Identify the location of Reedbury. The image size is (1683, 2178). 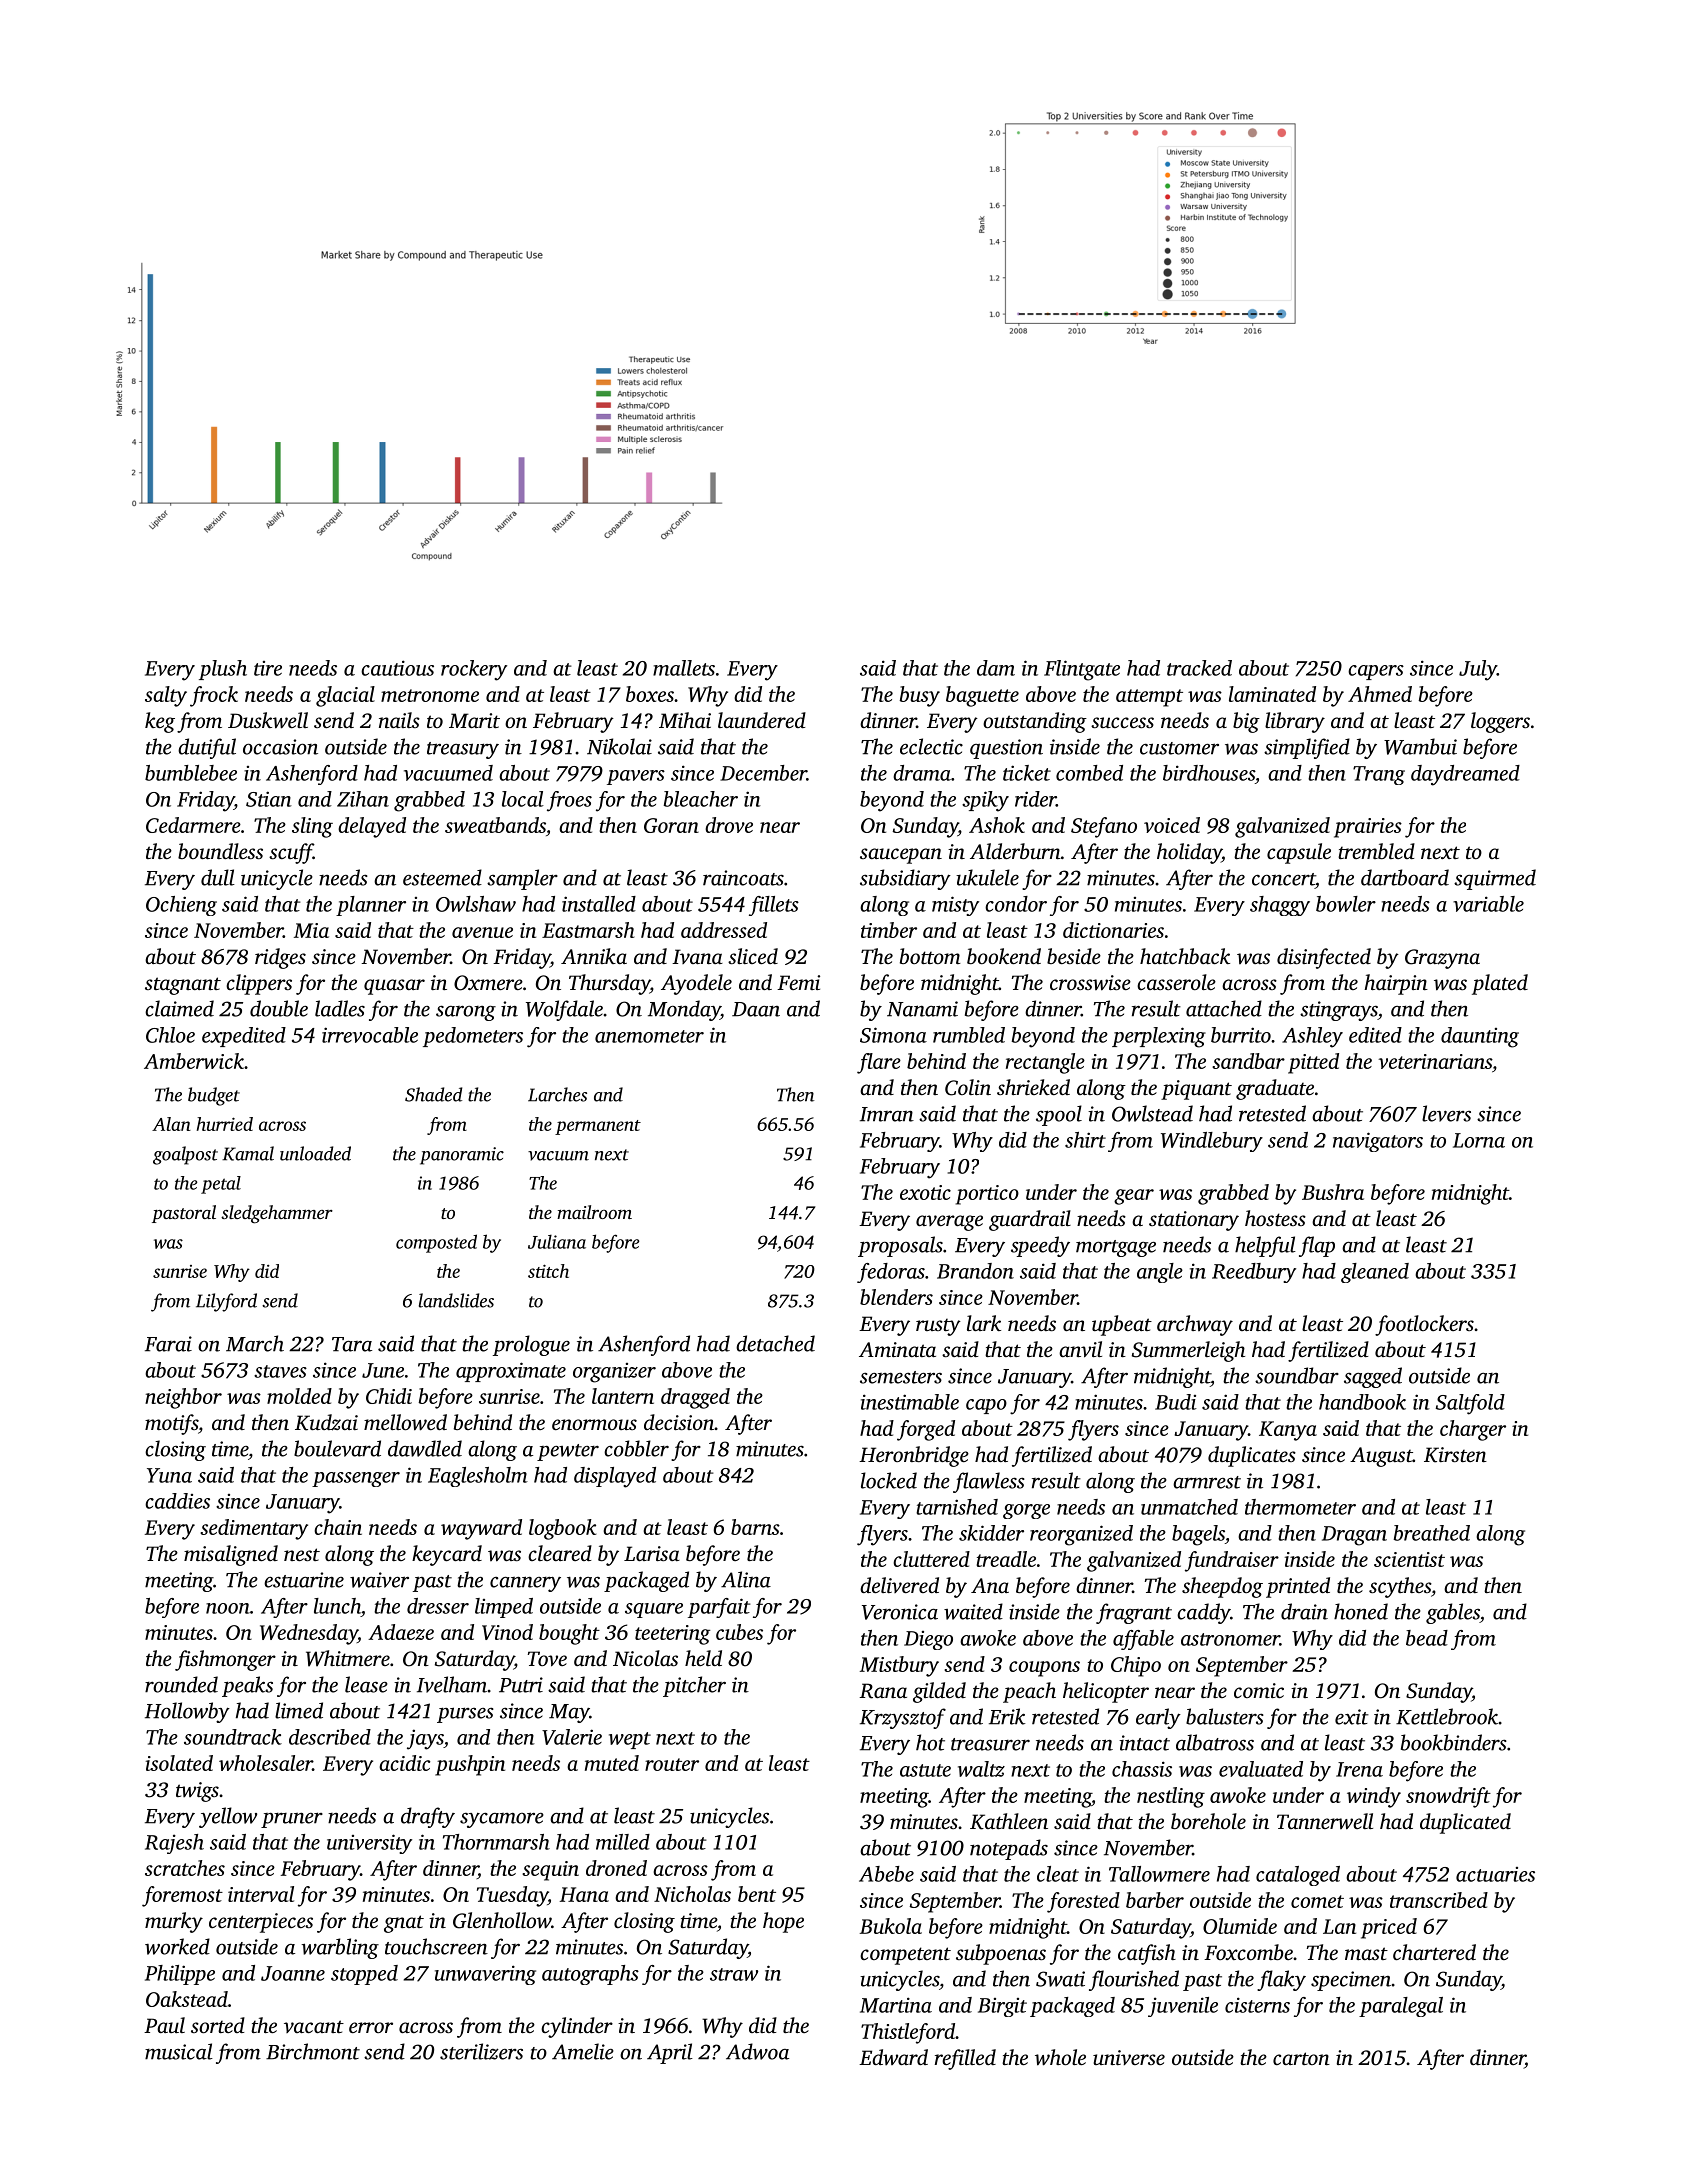
(1254, 1273).
